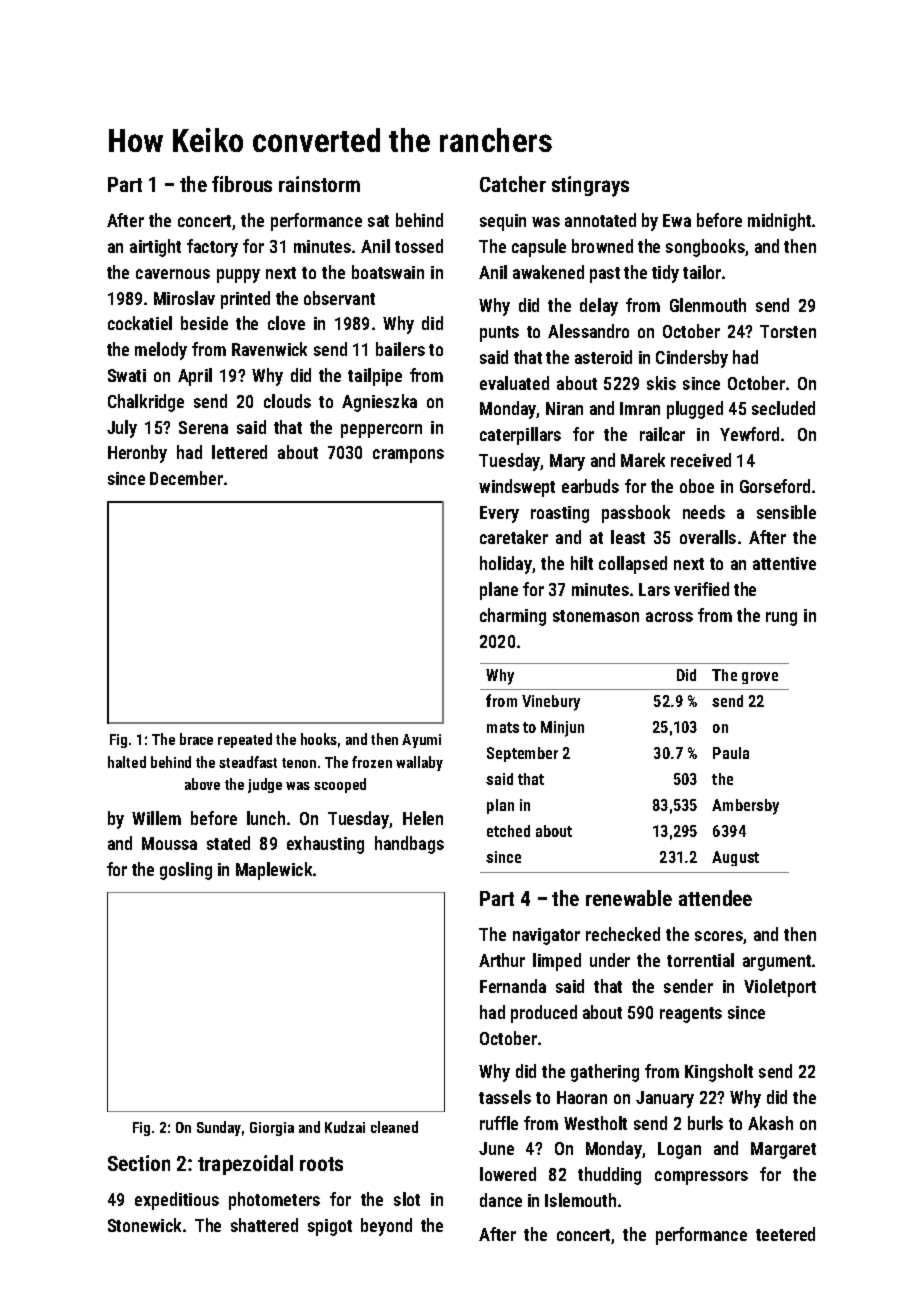  I want to click on December, so click(186, 478).
